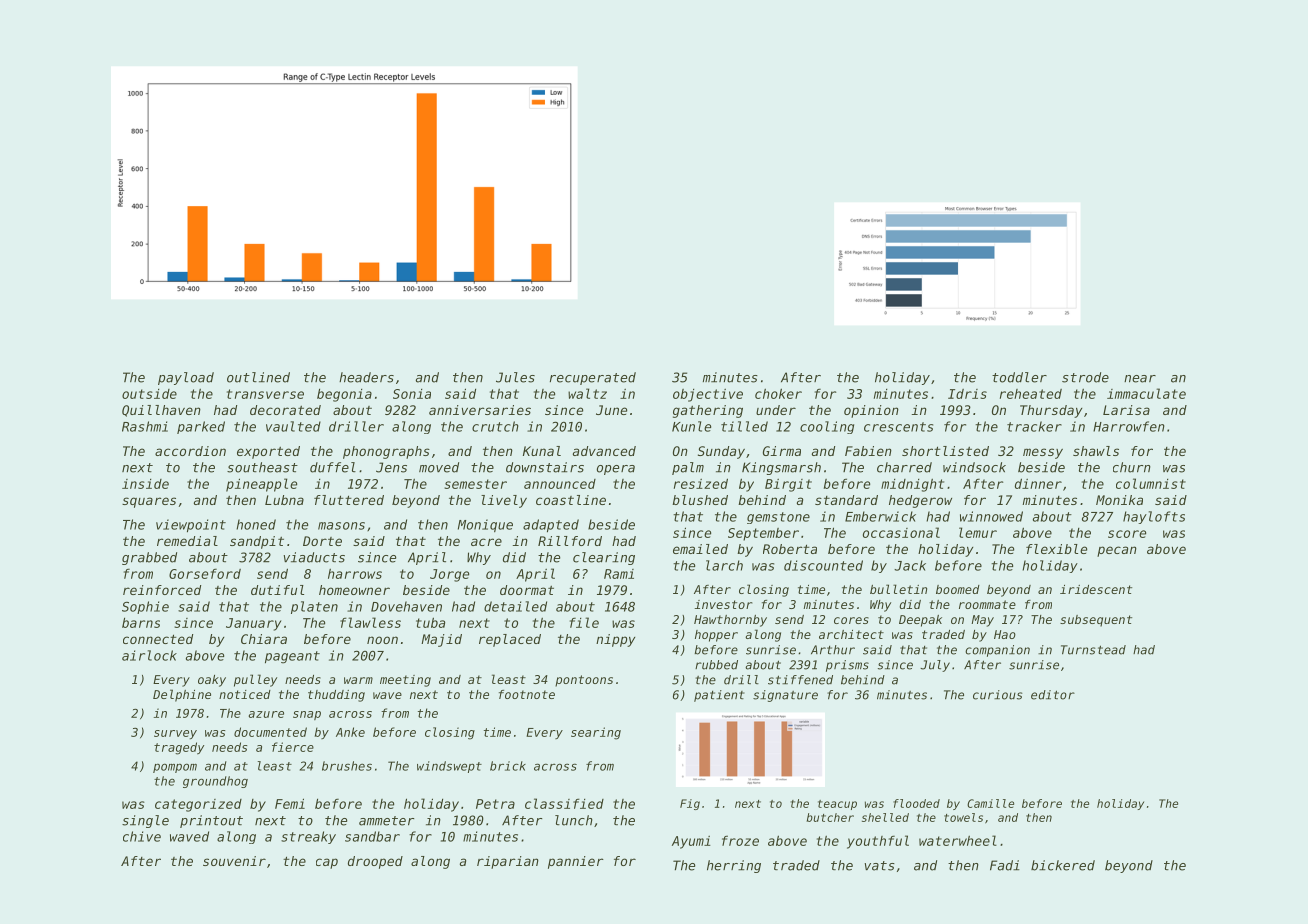 The height and width of the screenshot is (924, 1308). Describe the element at coordinates (347, 766) in the screenshot. I see `brushes` at that location.
